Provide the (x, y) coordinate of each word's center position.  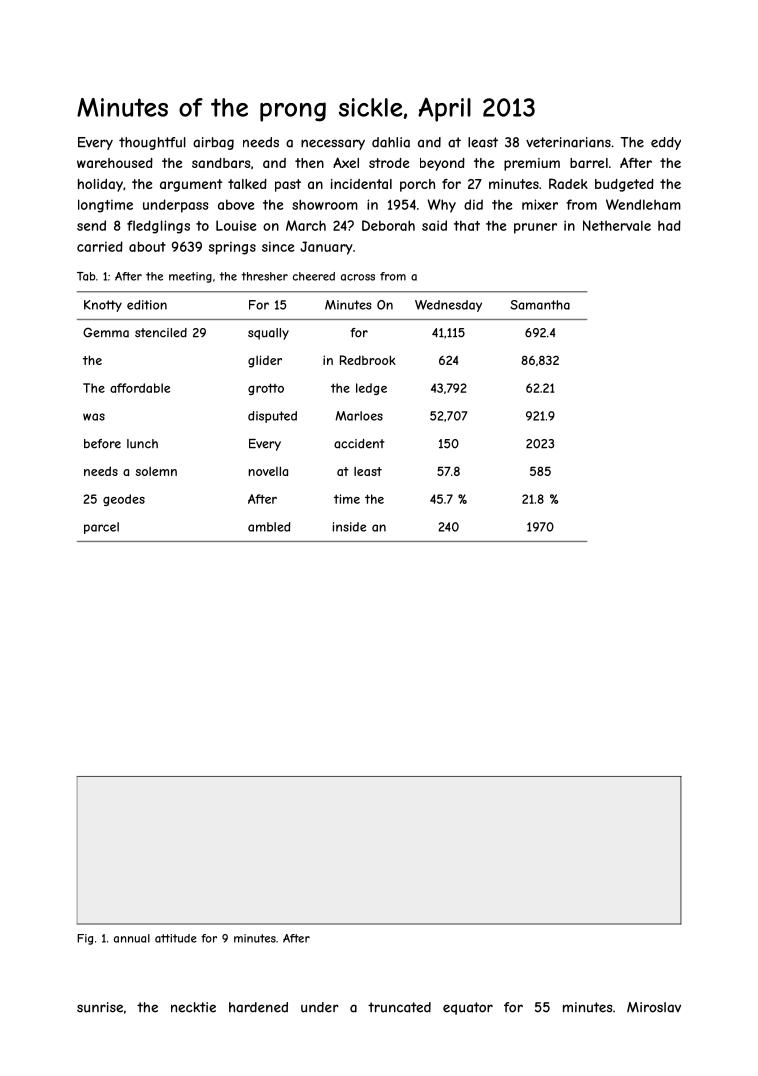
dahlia (391, 142)
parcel (101, 528)
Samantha (540, 305)
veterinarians (568, 142)
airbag (213, 143)
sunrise (100, 1007)
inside (349, 527)
